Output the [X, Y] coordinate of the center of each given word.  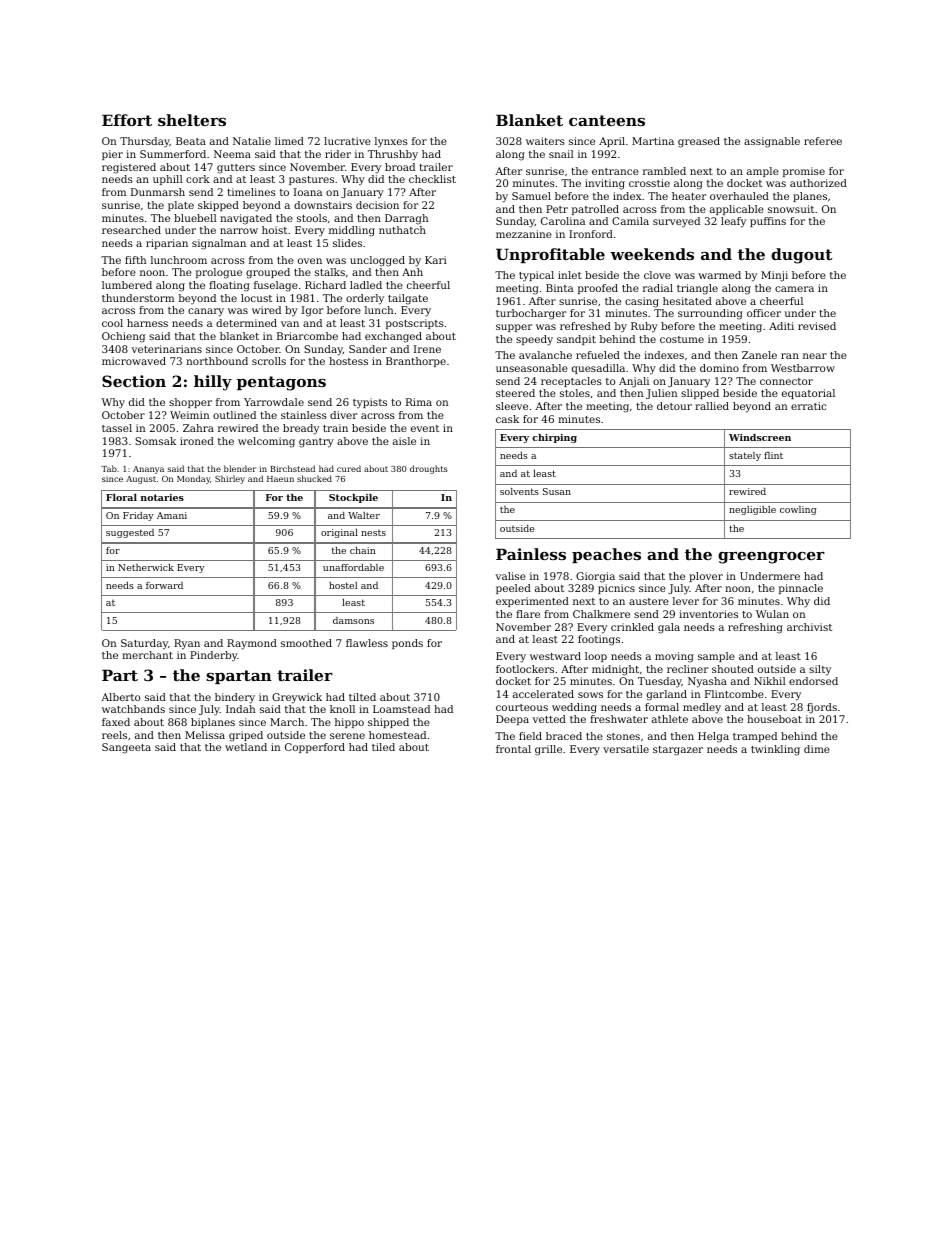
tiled [383, 747]
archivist [809, 627]
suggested [130, 533]
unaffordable [353, 567]
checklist [432, 179]
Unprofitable [550, 255]
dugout [801, 256]
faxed [116, 722]
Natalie [252, 141]
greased [699, 142]
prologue [219, 273]
